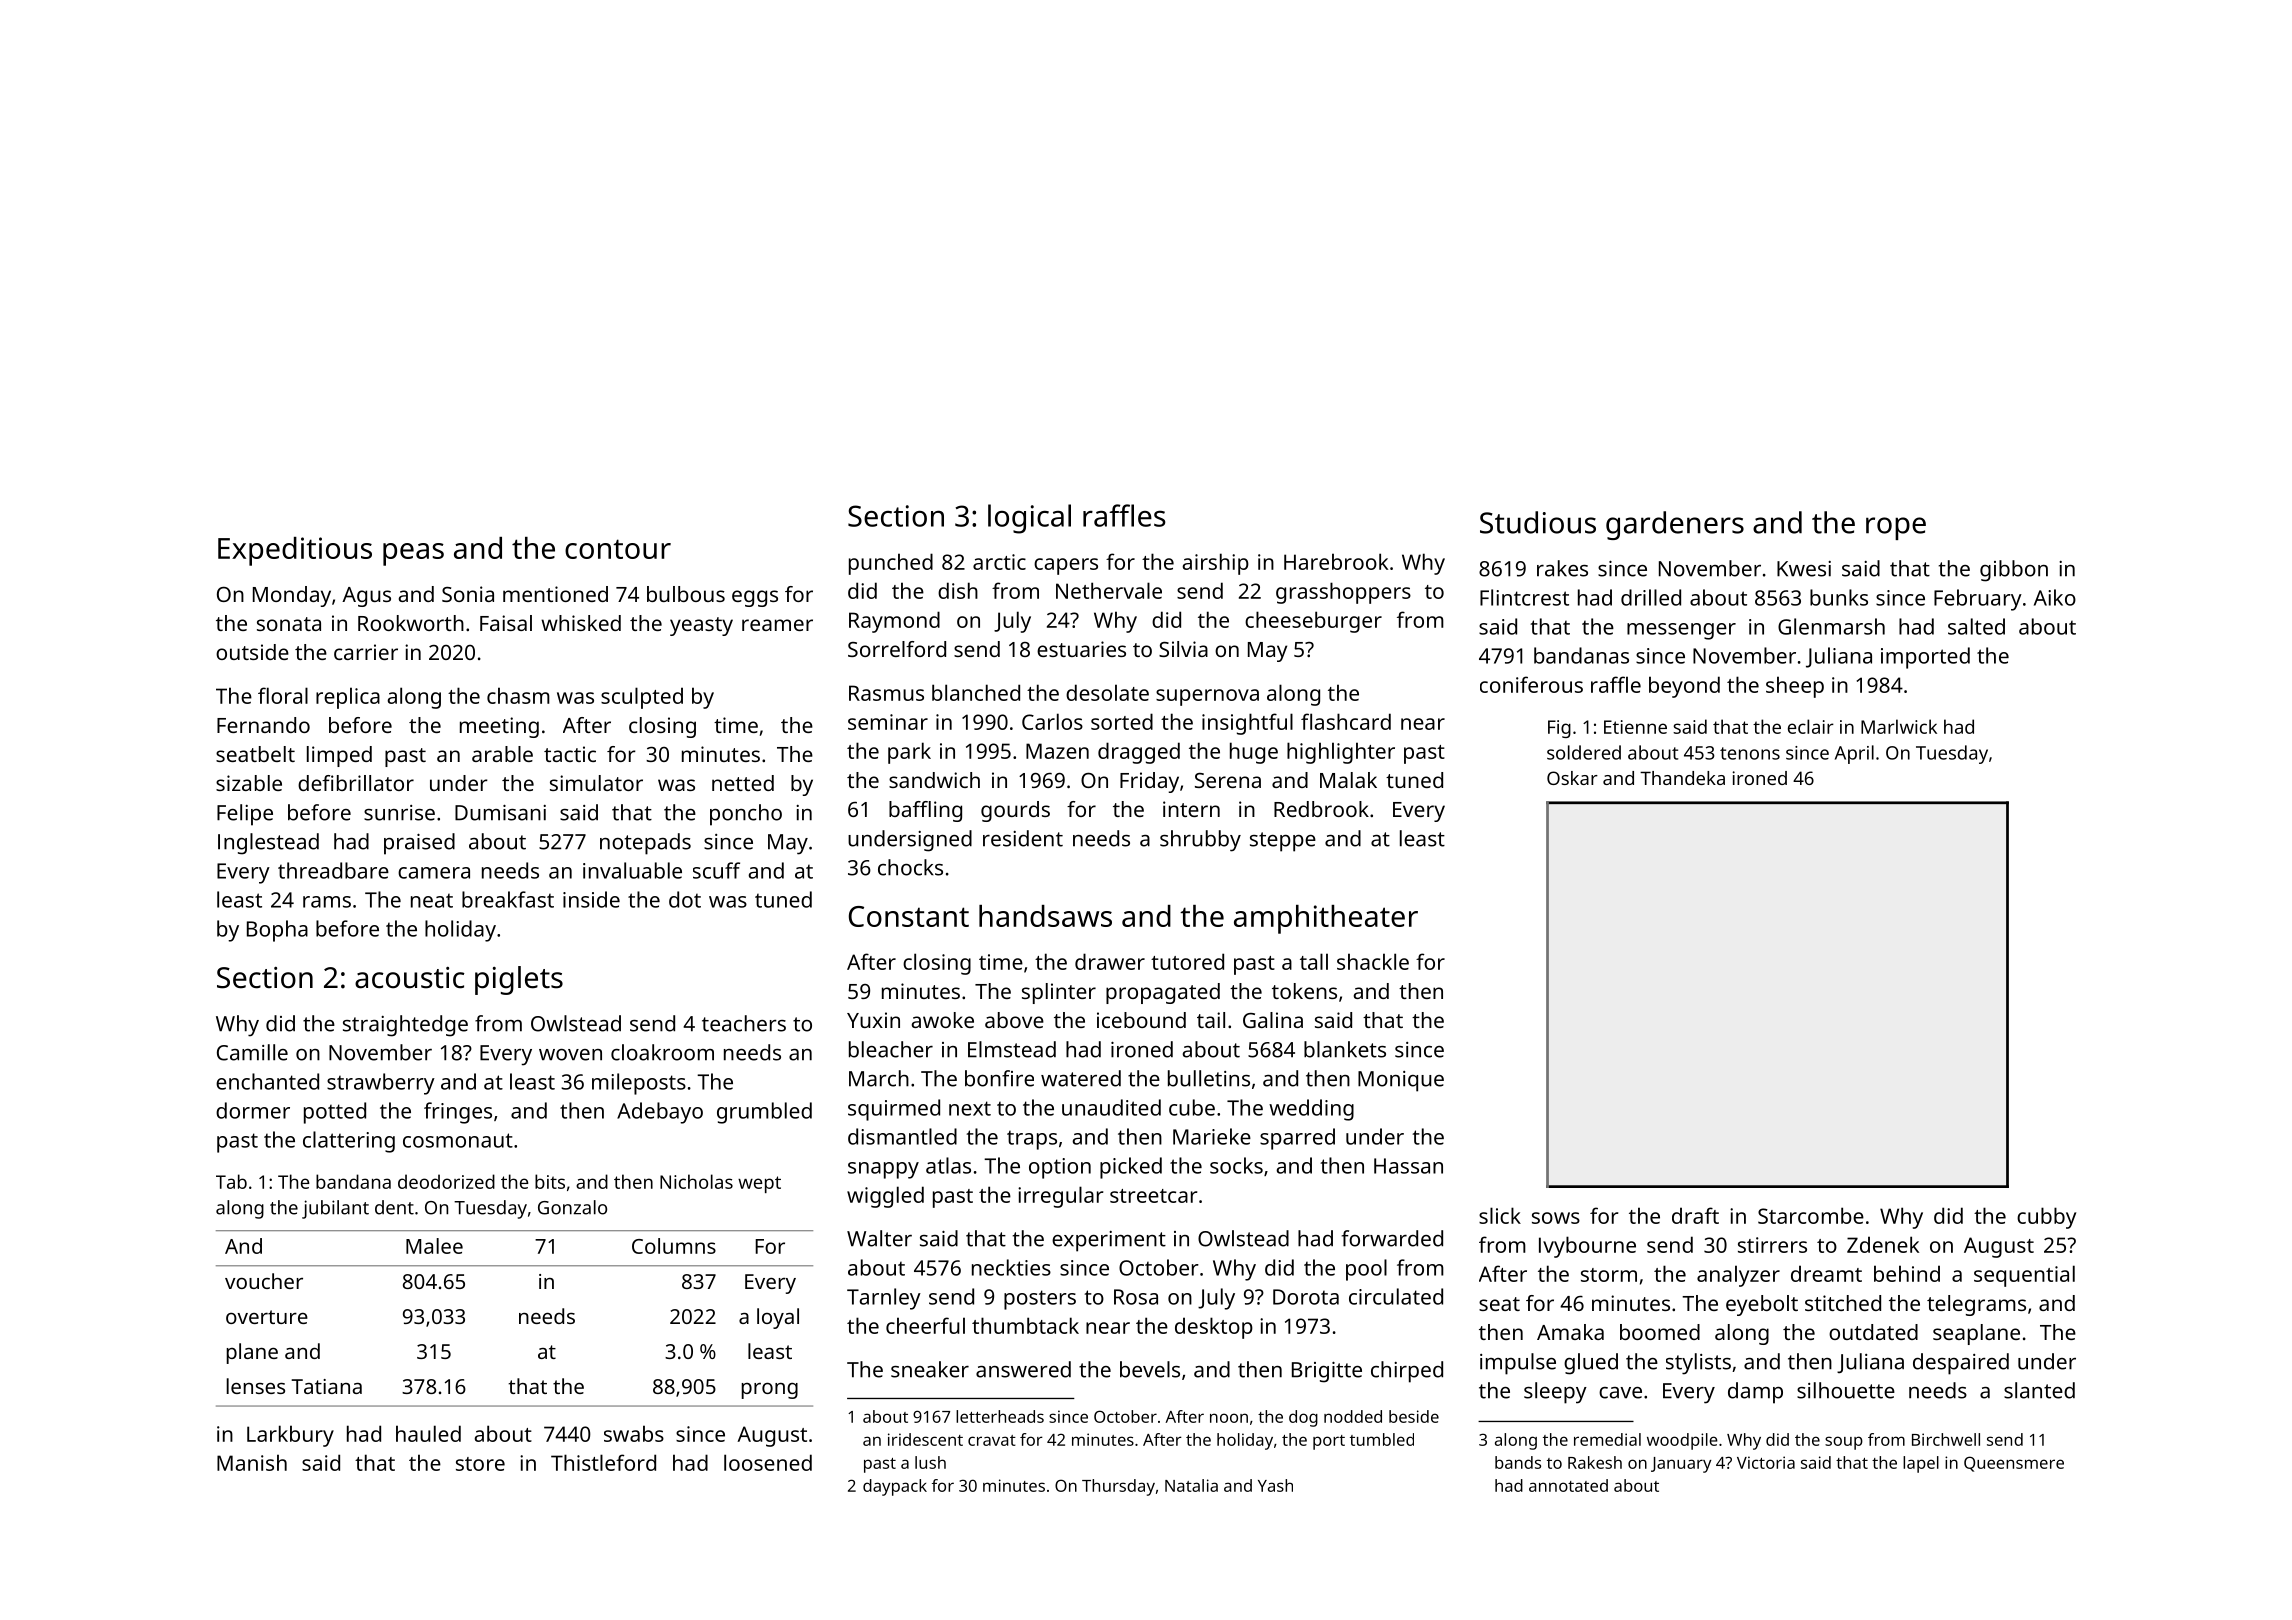  I want to click on Raymond, so click(894, 622).
